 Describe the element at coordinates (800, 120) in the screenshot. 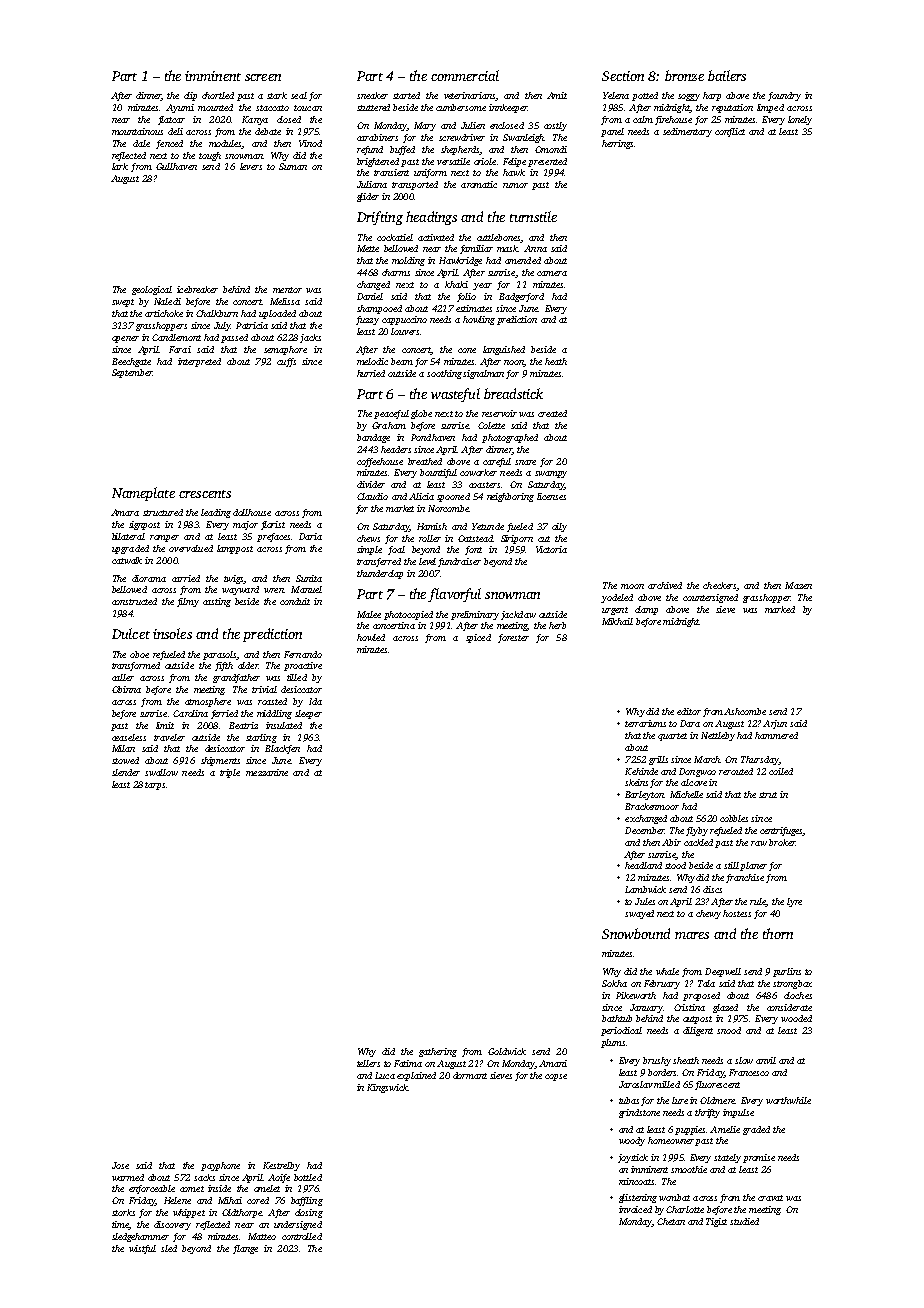

I see `lonely` at that location.
